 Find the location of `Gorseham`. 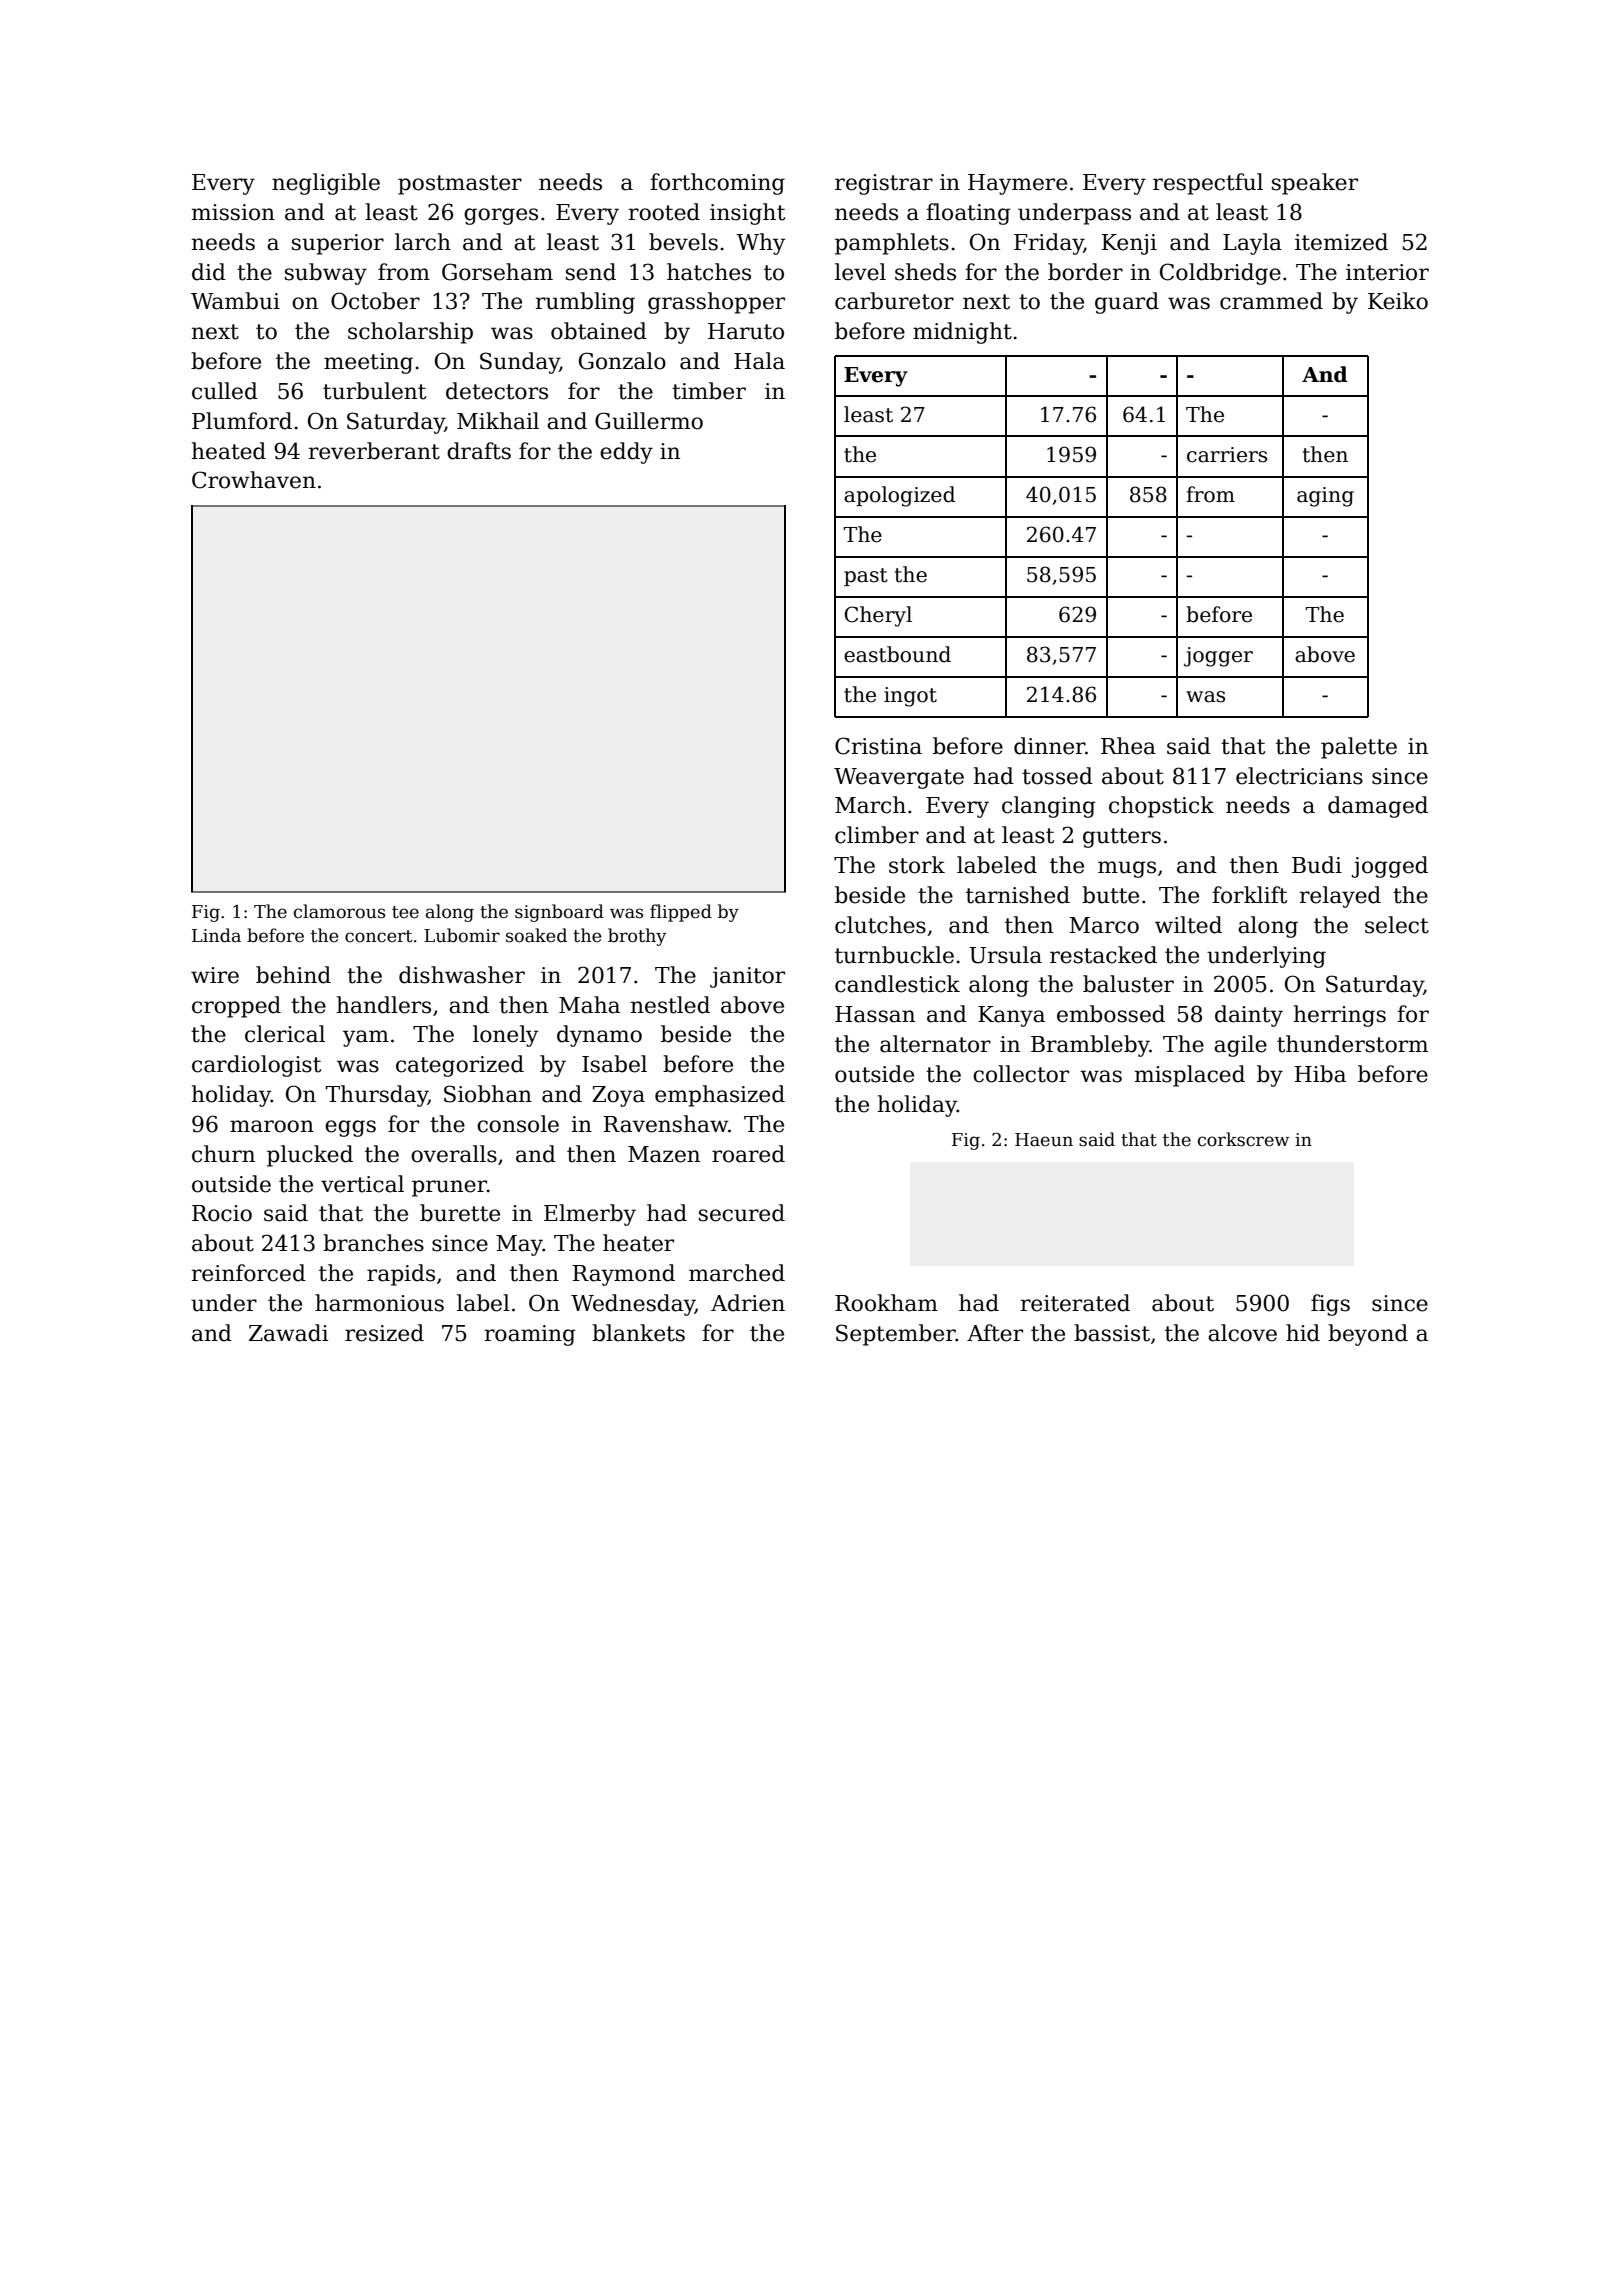

Gorseham is located at coordinates (497, 272).
